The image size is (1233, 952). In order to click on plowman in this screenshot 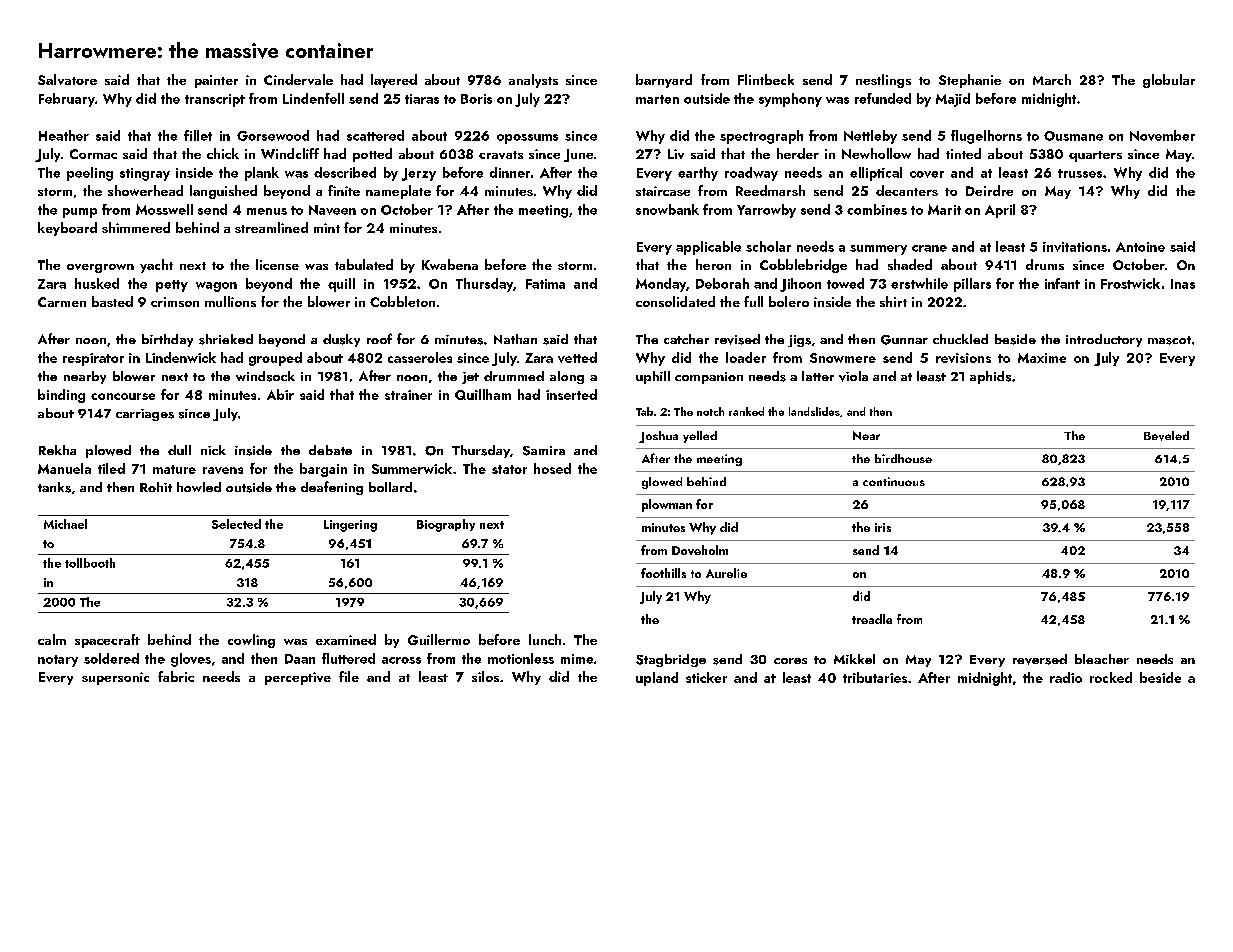, I will do `click(667, 505)`.
